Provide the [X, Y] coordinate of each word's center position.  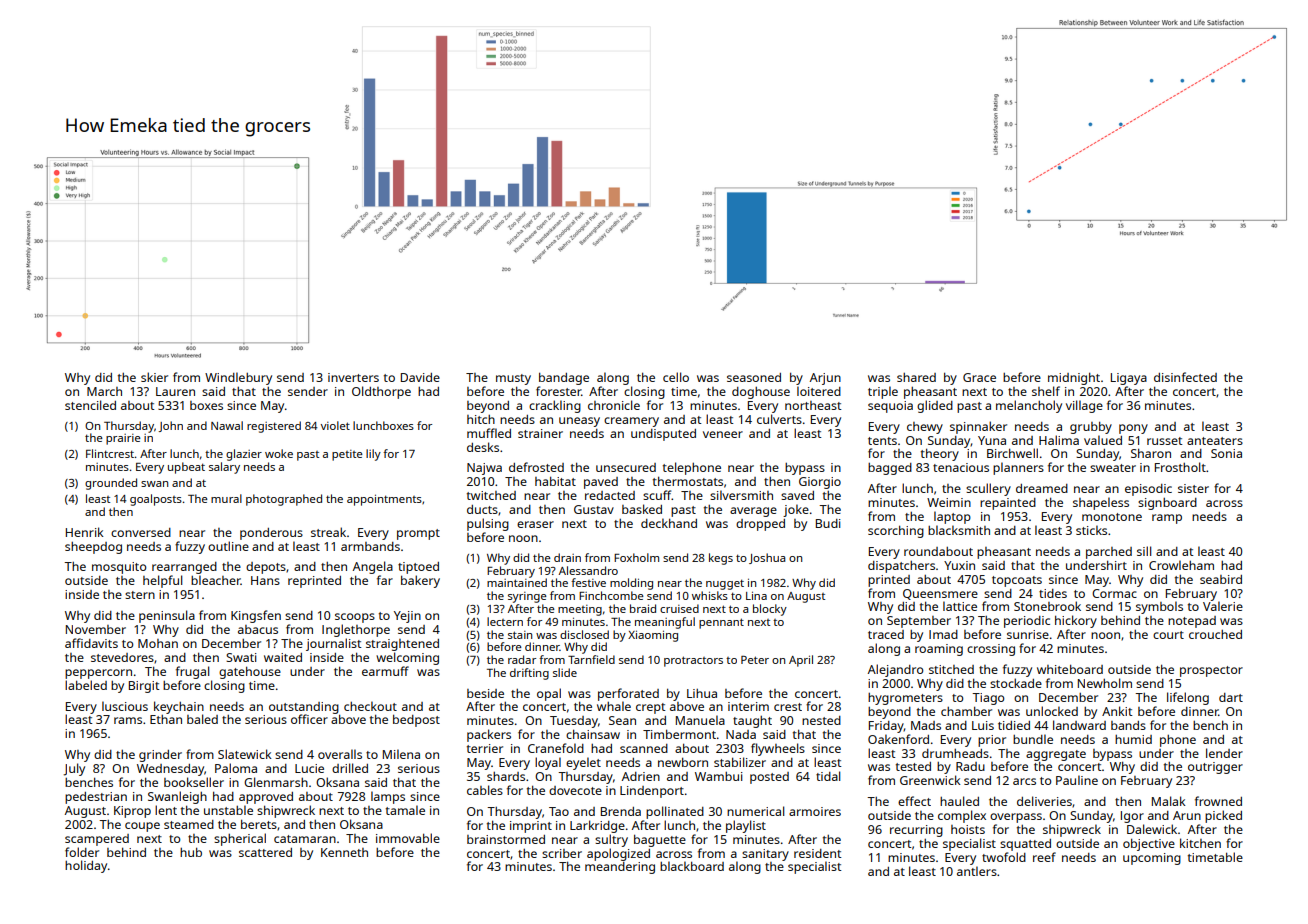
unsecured [626, 467]
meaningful [665, 623]
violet [335, 425]
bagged [890, 469]
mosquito [119, 568]
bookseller [194, 782]
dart [1231, 697]
